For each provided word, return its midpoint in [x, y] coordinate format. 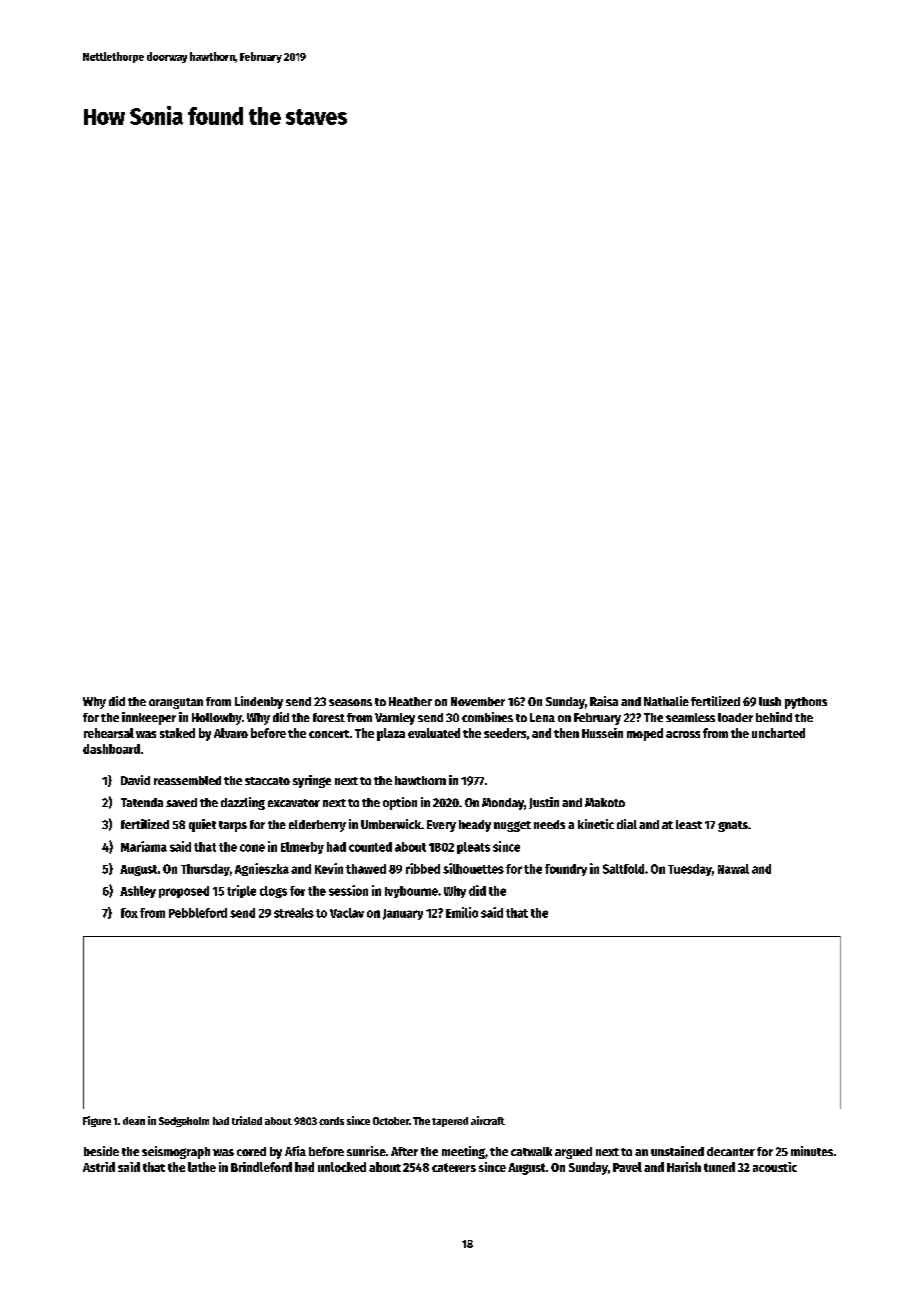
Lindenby [259, 702]
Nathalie [666, 701]
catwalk [531, 1151]
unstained [677, 1151]
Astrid [99, 1167]
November [478, 701]
